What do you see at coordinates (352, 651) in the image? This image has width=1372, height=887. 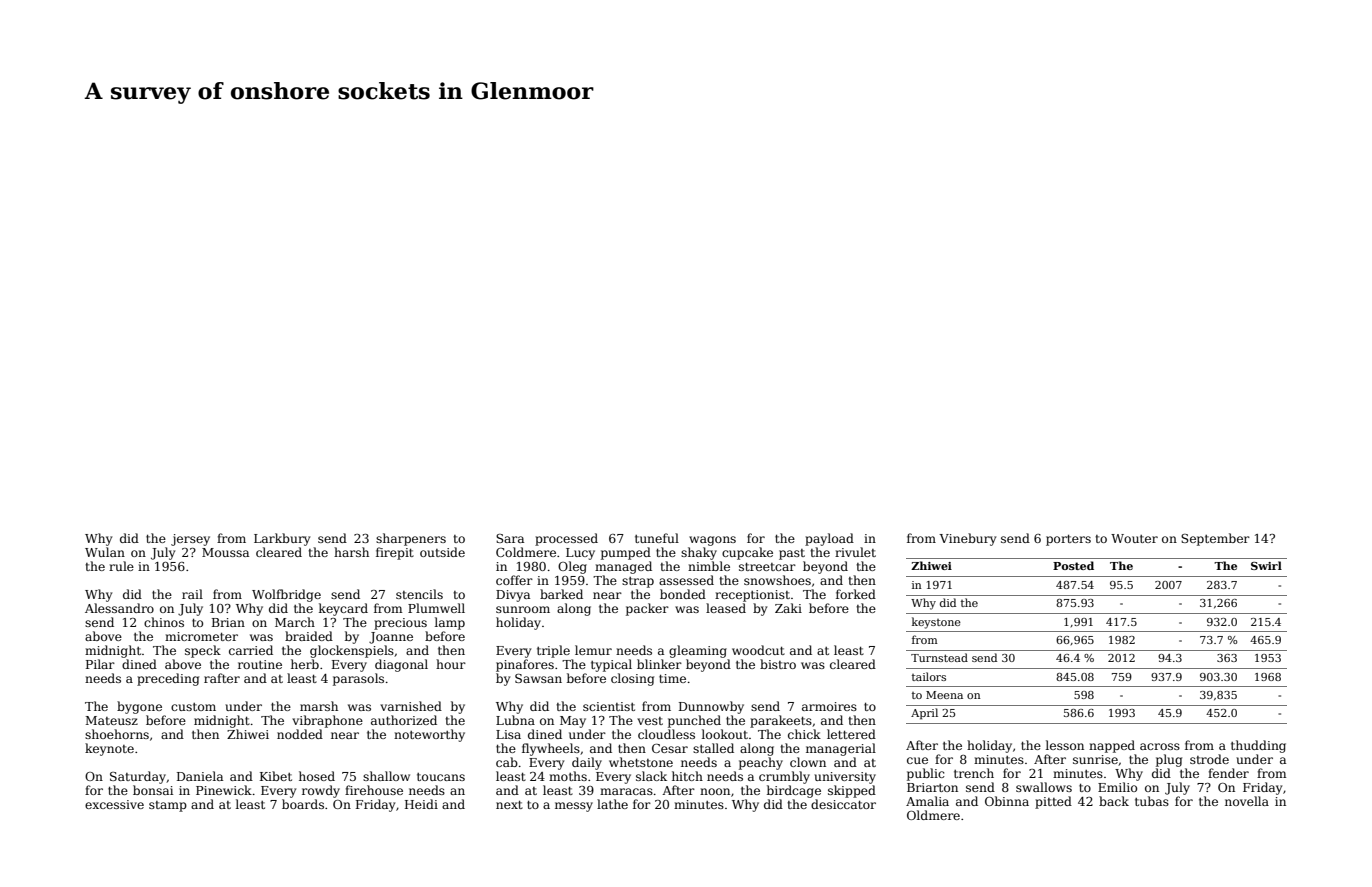 I see `glockenspiels` at bounding box center [352, 651].
